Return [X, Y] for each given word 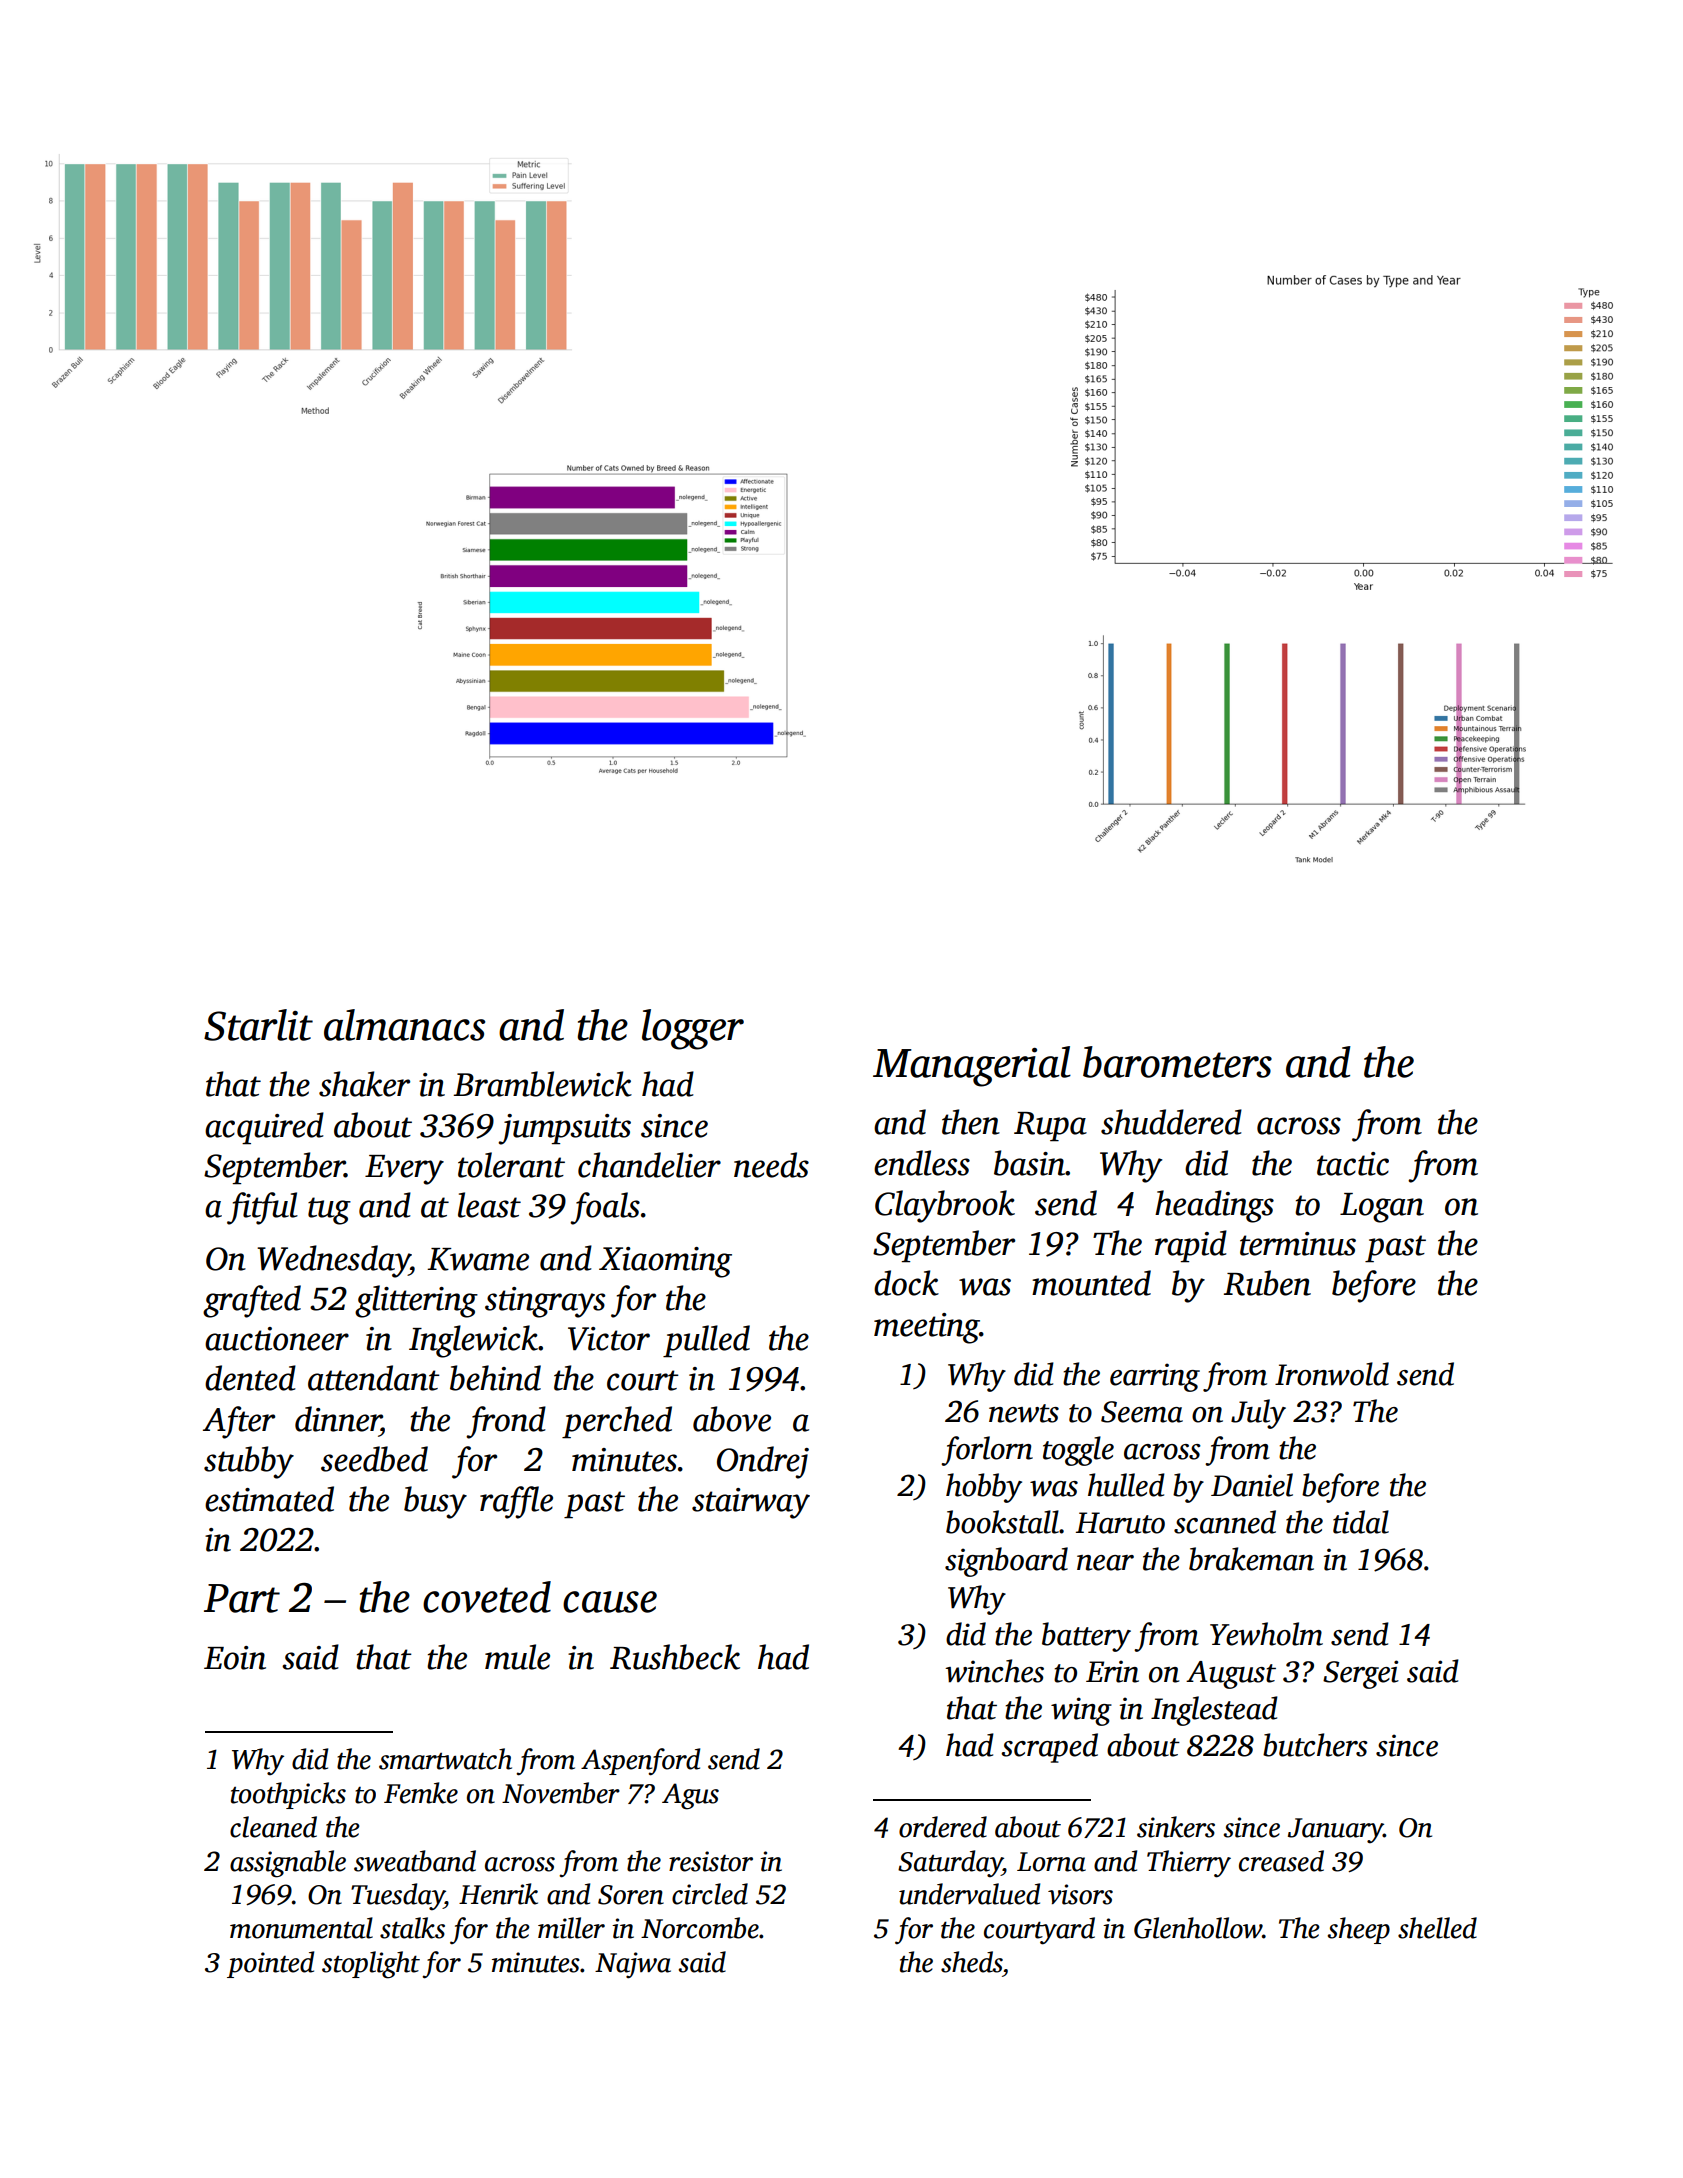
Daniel [1252, 1485]
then [971, 1122]
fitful [262, 1208]
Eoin [235, 1658]
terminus [1298, 1244]
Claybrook [945, 1206]
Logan [1382, 1208]
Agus [690, 1796]
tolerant [511, 1165]
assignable [288, 1864]
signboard [1006, 1562]
